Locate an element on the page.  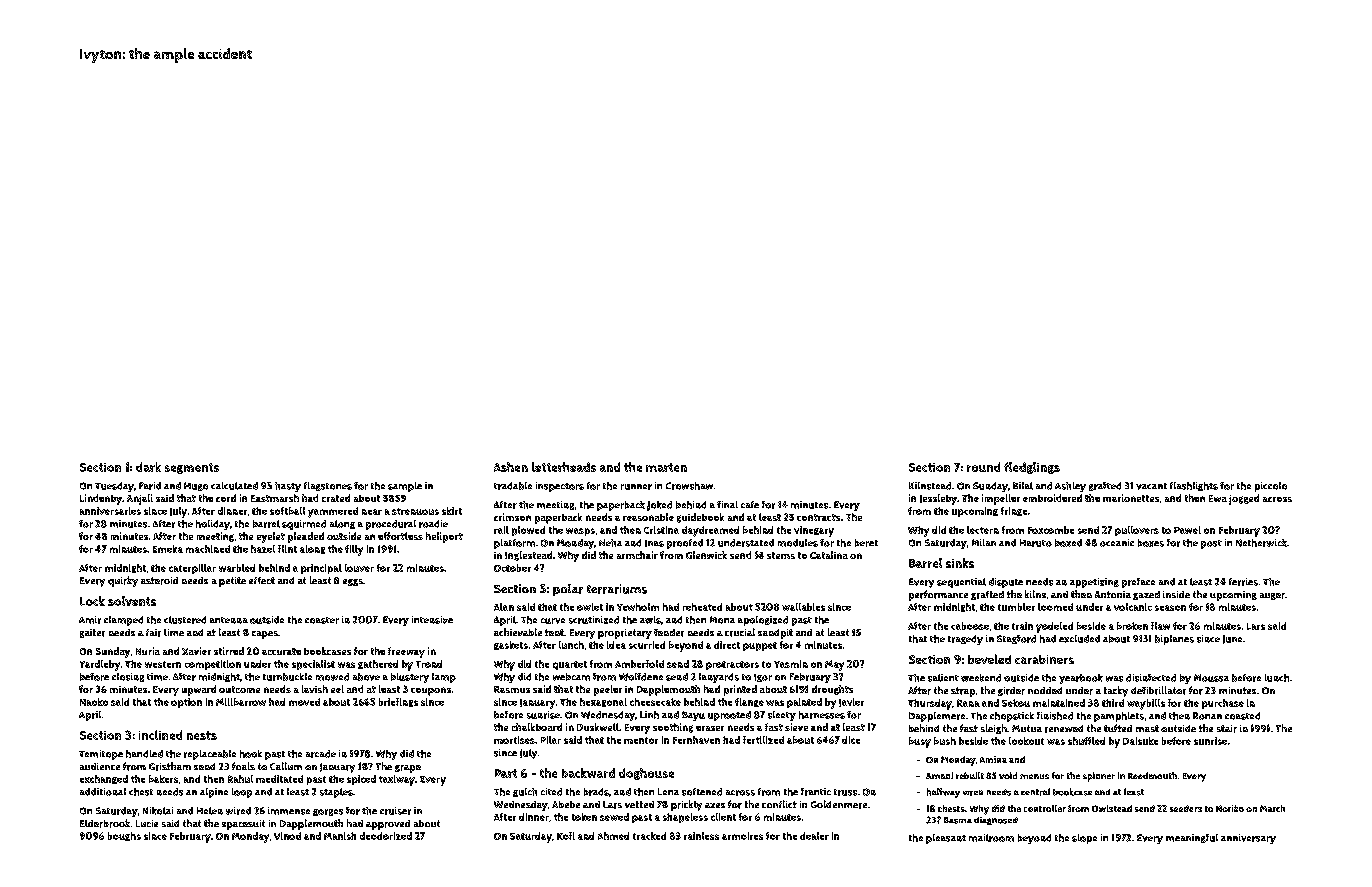
Part is located at coordinates (506, 773).
